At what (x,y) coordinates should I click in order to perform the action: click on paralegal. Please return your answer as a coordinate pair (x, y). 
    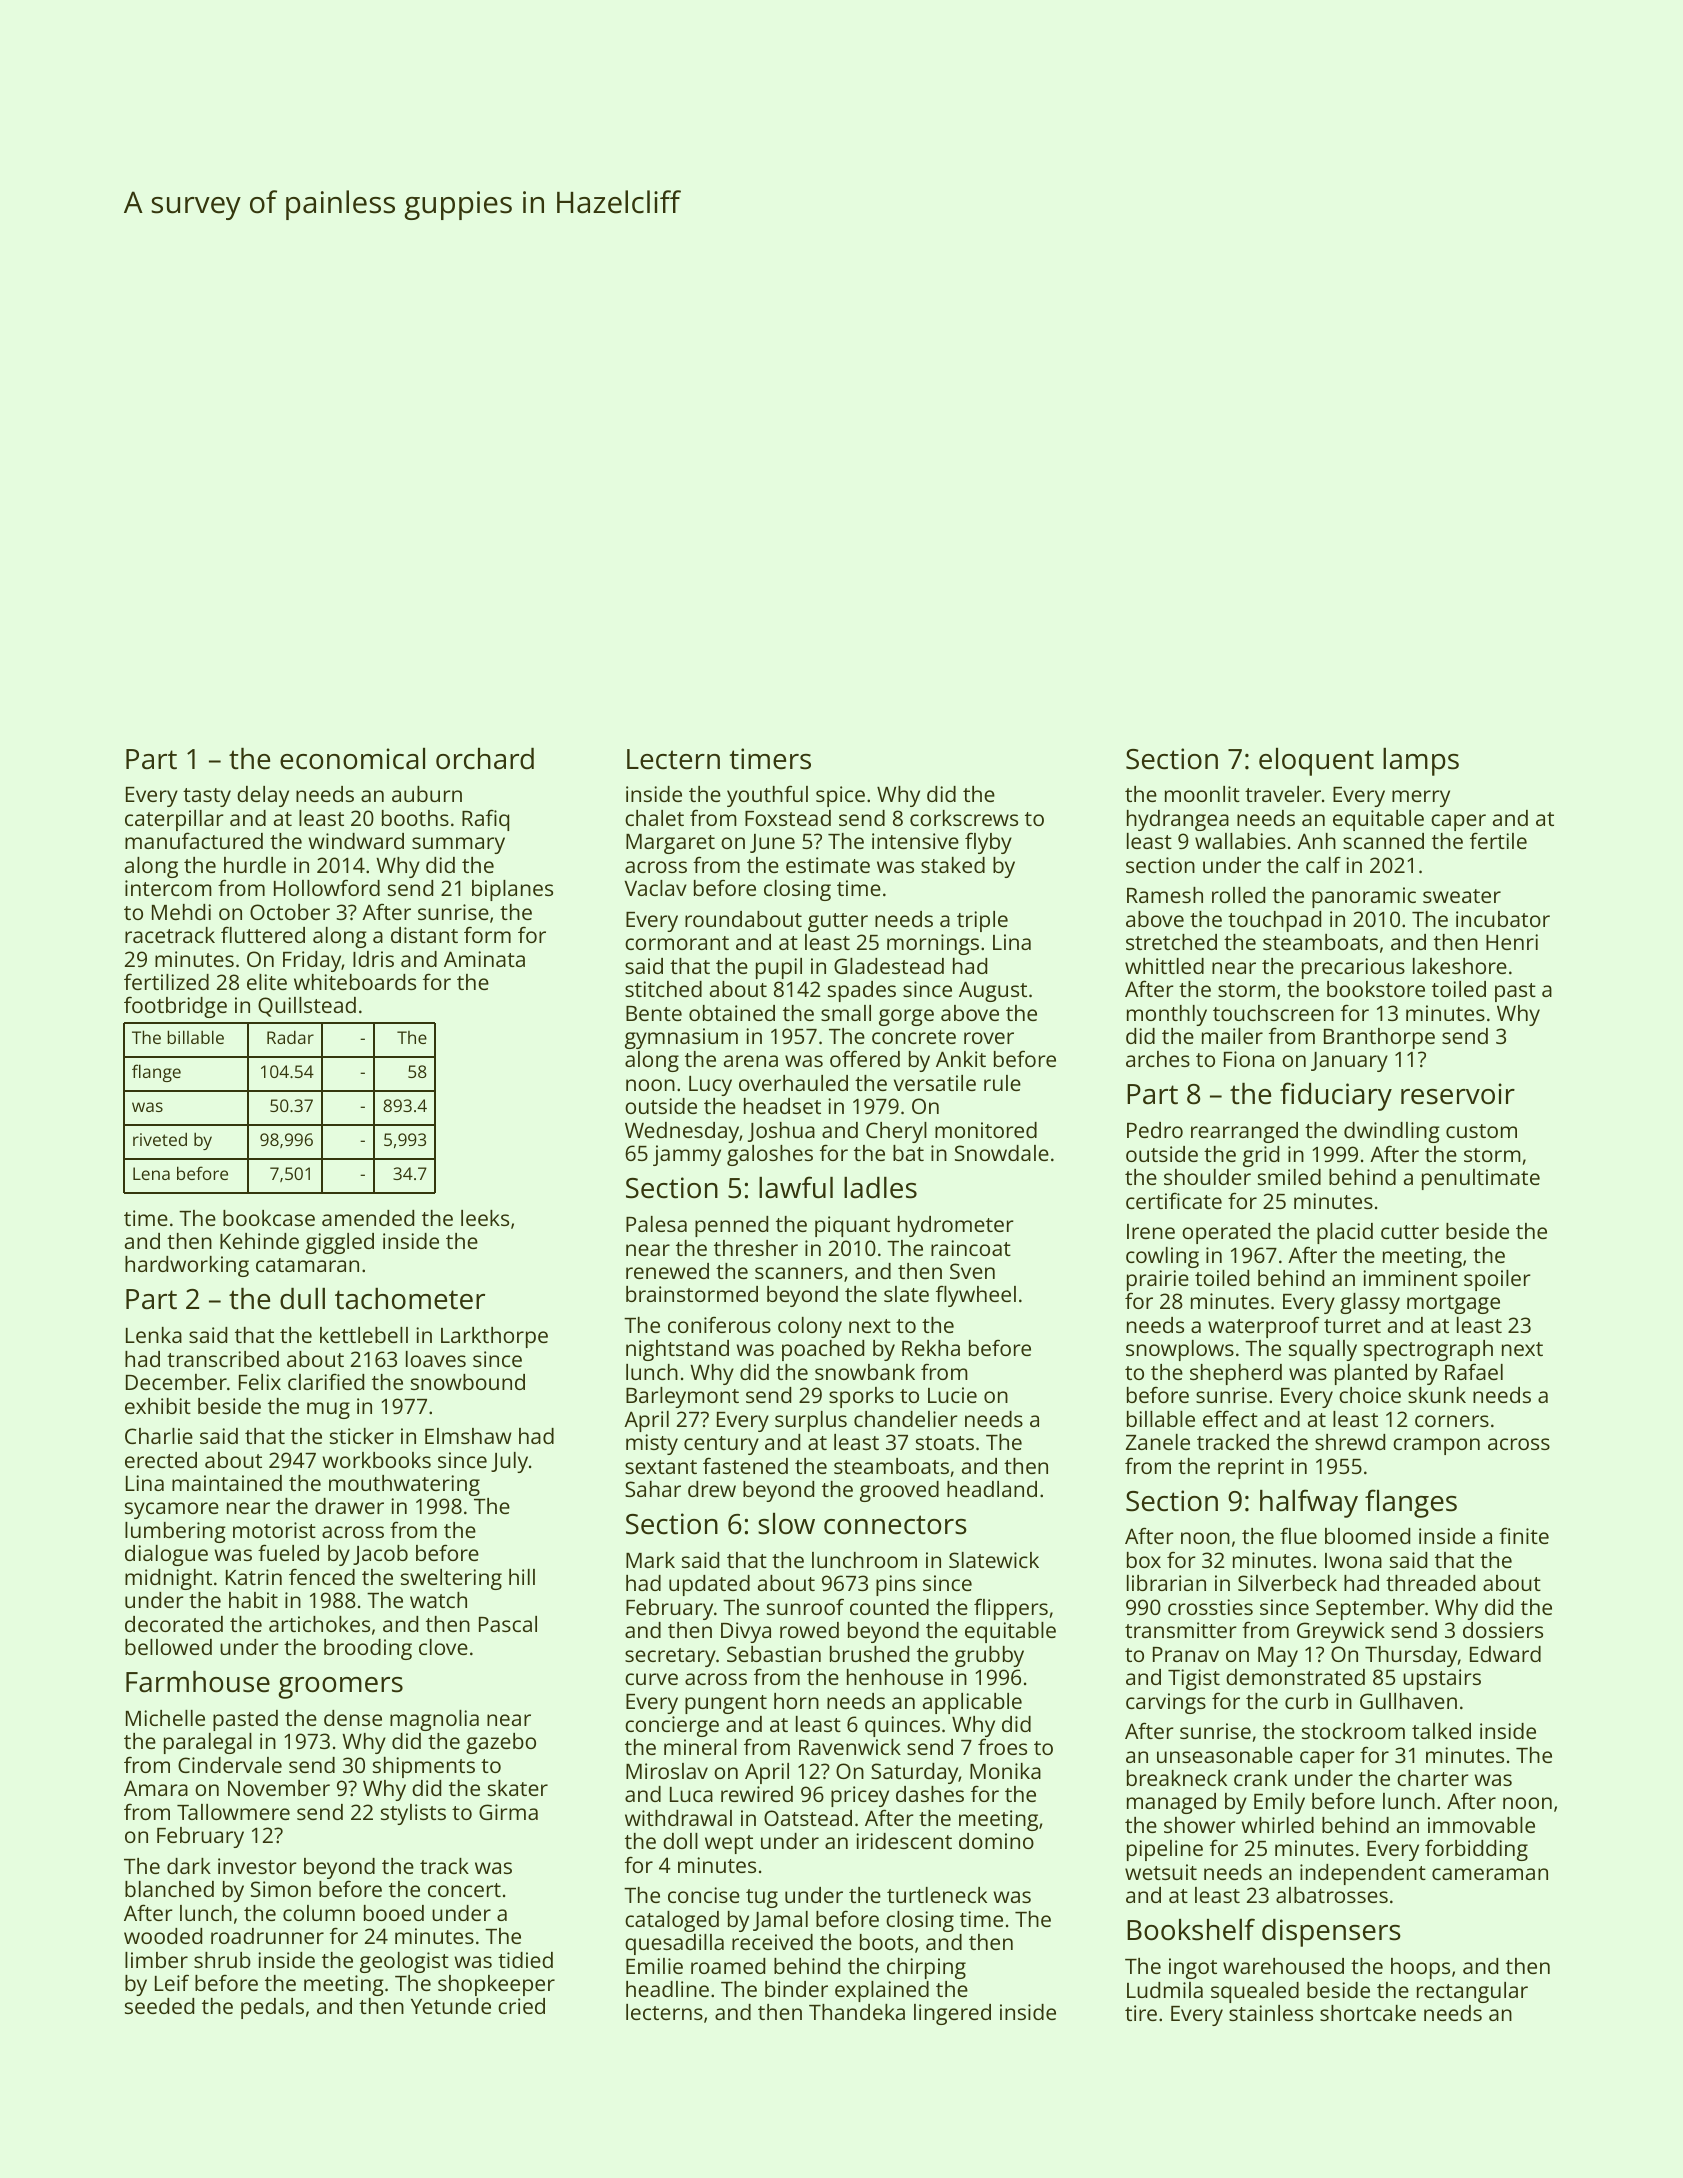
    Looking at the image, I should click on (208, 1743).
